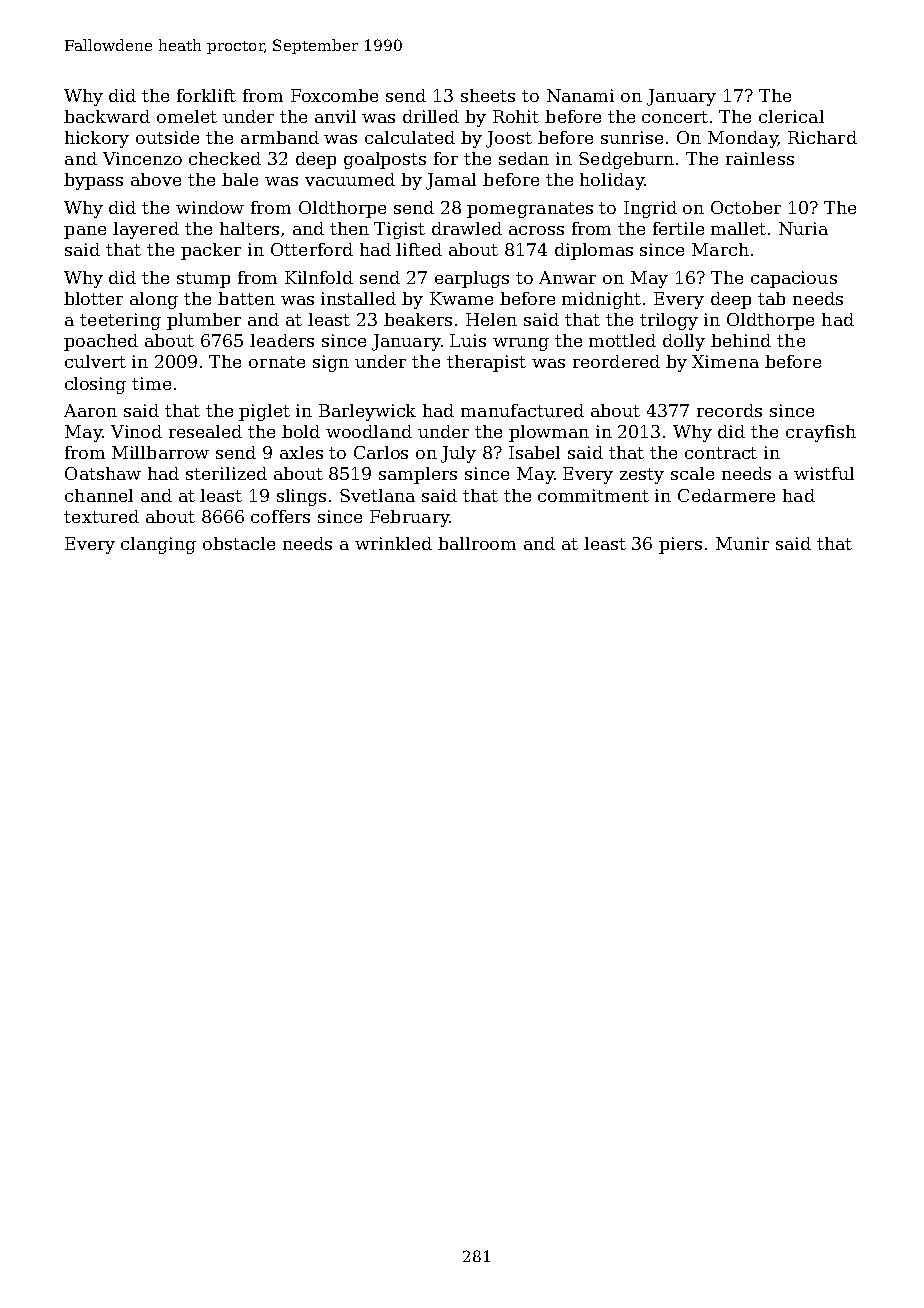 The width and height of the image is (924, 1308). What do you see at coordinates (158, 545) in the image?
I see `clanging` at bounding box center [158, 545].
